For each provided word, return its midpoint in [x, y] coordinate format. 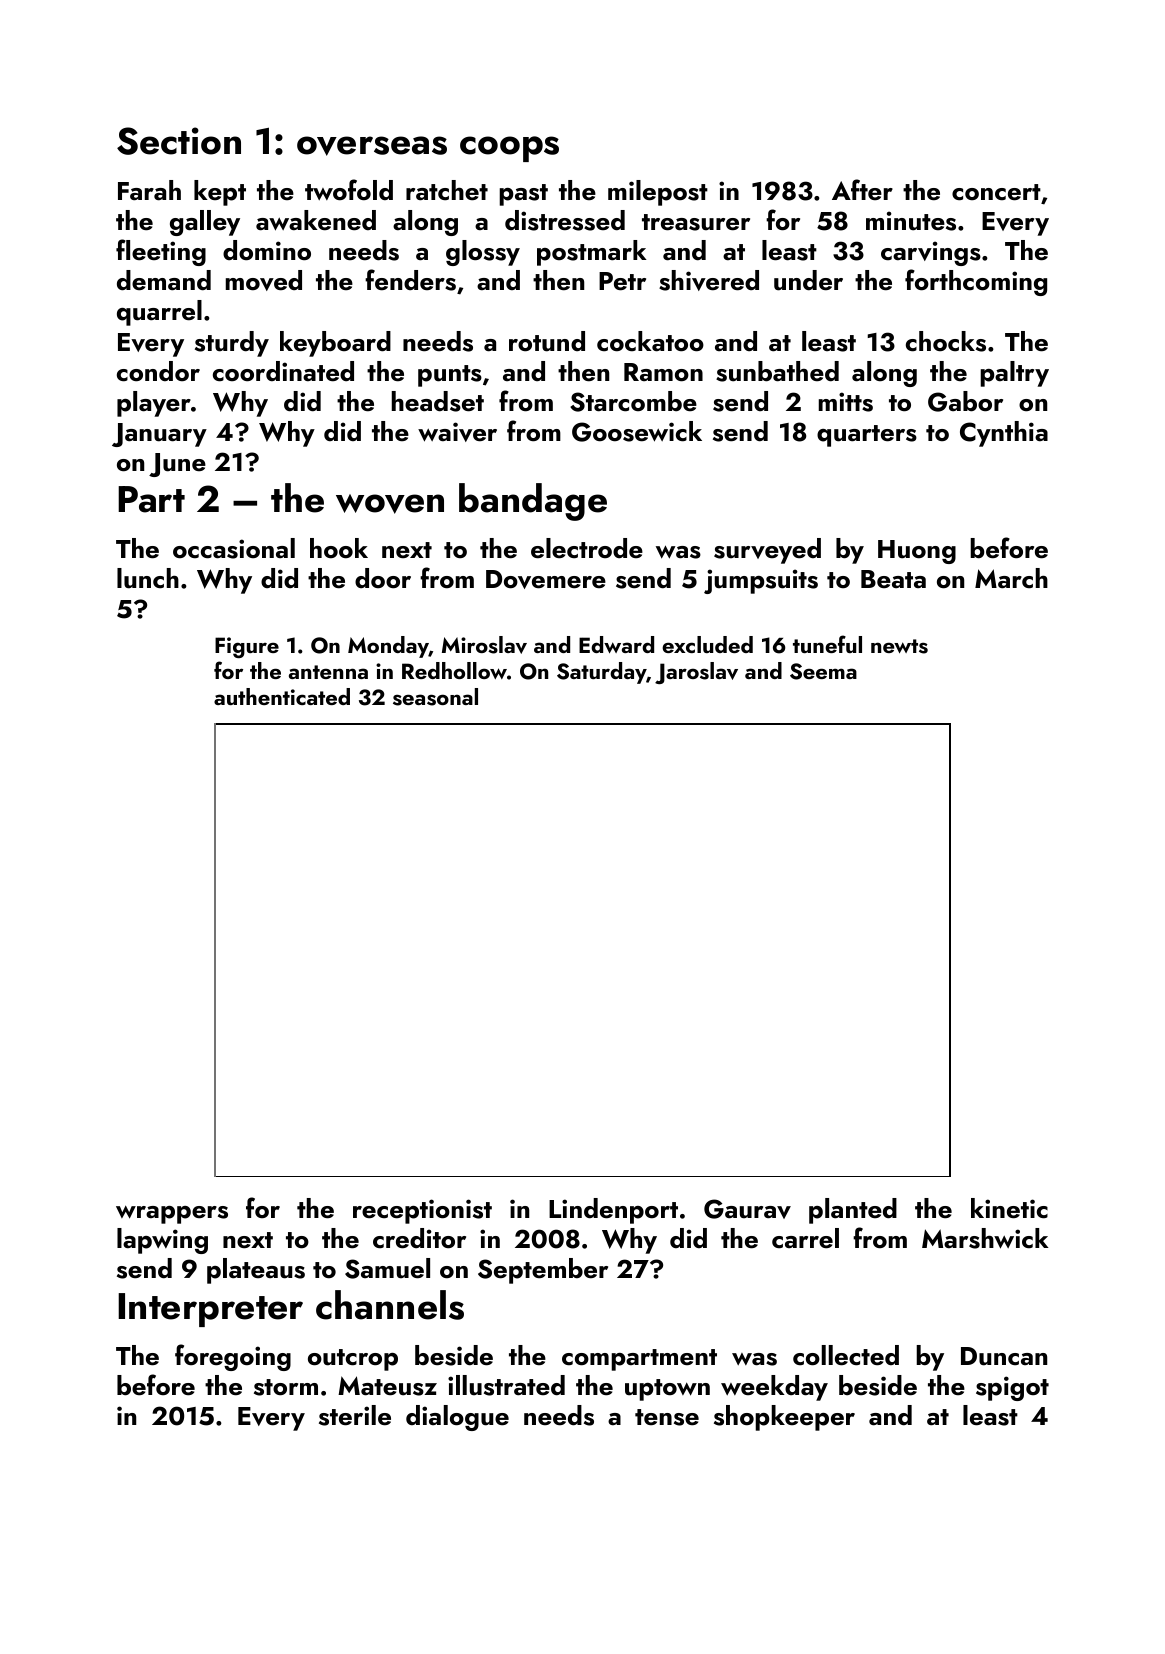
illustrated [506, 1385]
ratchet [447, 190]
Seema [823, 671]
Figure [247, 647]
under [808, 280]
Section [179, 141]
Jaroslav [696, 673]
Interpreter [210, 1310]
